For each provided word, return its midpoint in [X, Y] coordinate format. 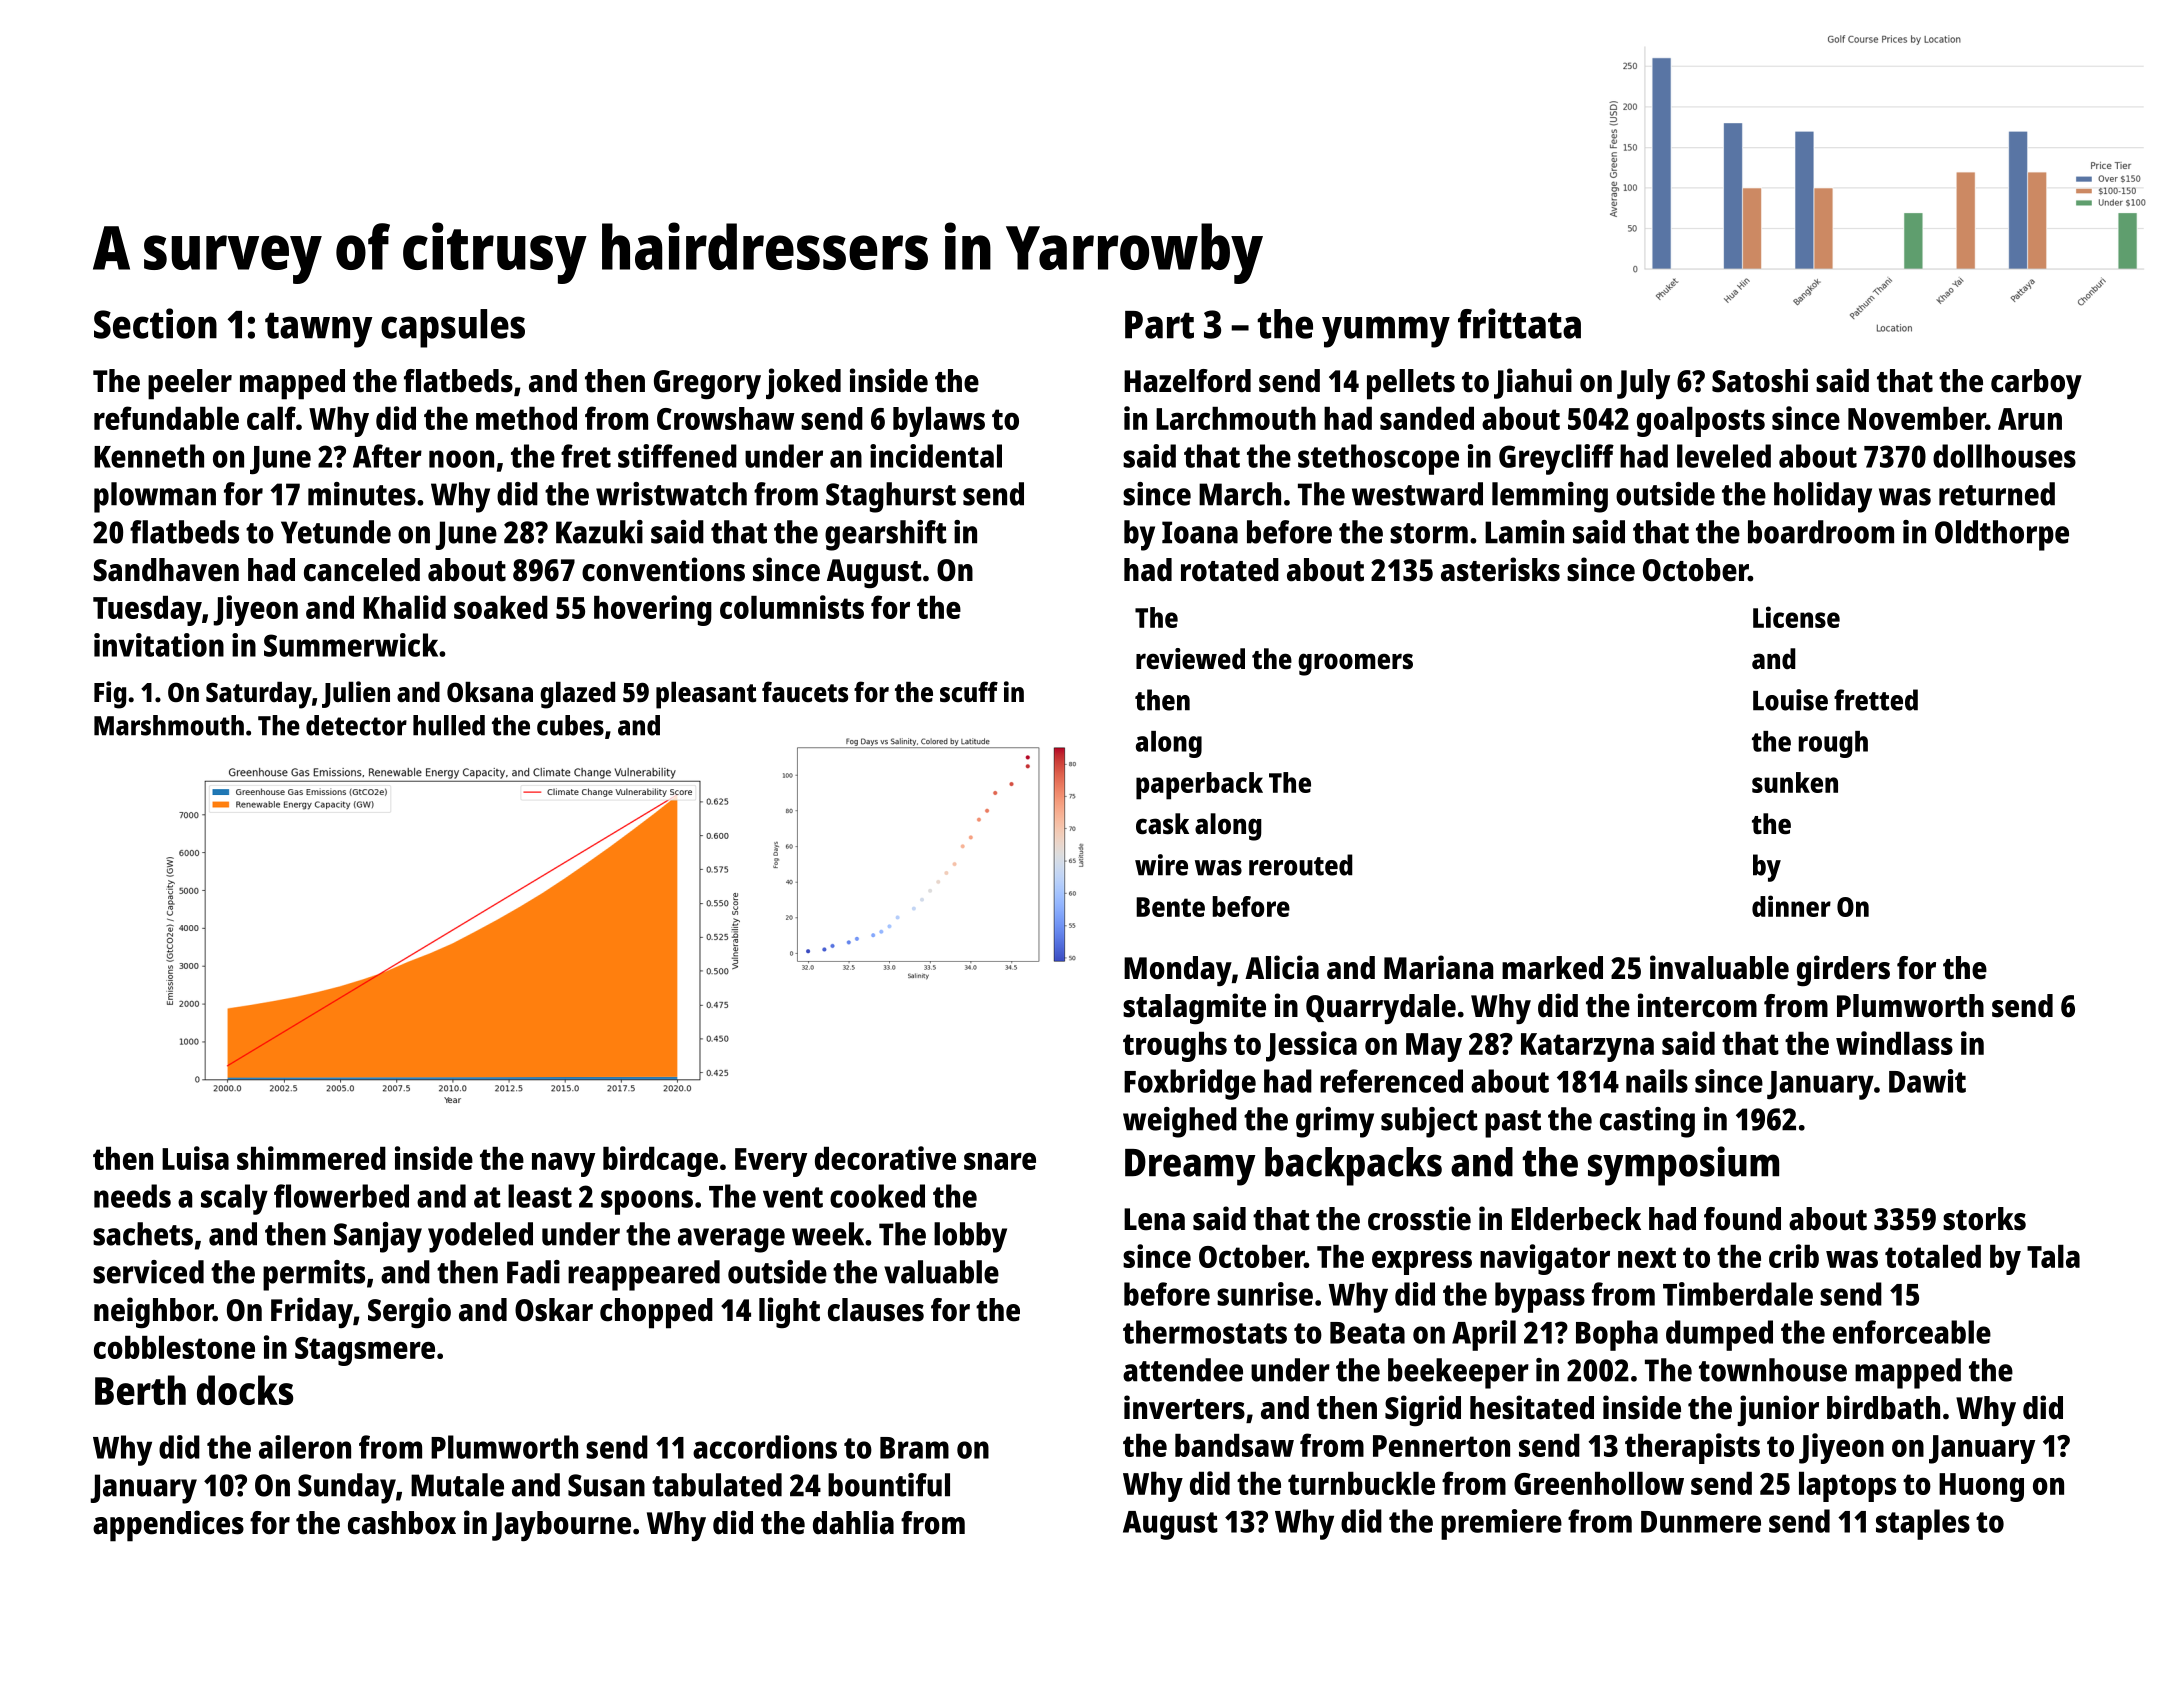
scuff [969, 691]
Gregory [707, 385]
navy [563, 1164]
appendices [168, 1526]
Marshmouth [169, 725]
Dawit [1927, 1081]
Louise [1790, 700]
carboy [2036, 384]
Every [771, 1162]
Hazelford [1187, 381]
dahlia [853, 1522]
